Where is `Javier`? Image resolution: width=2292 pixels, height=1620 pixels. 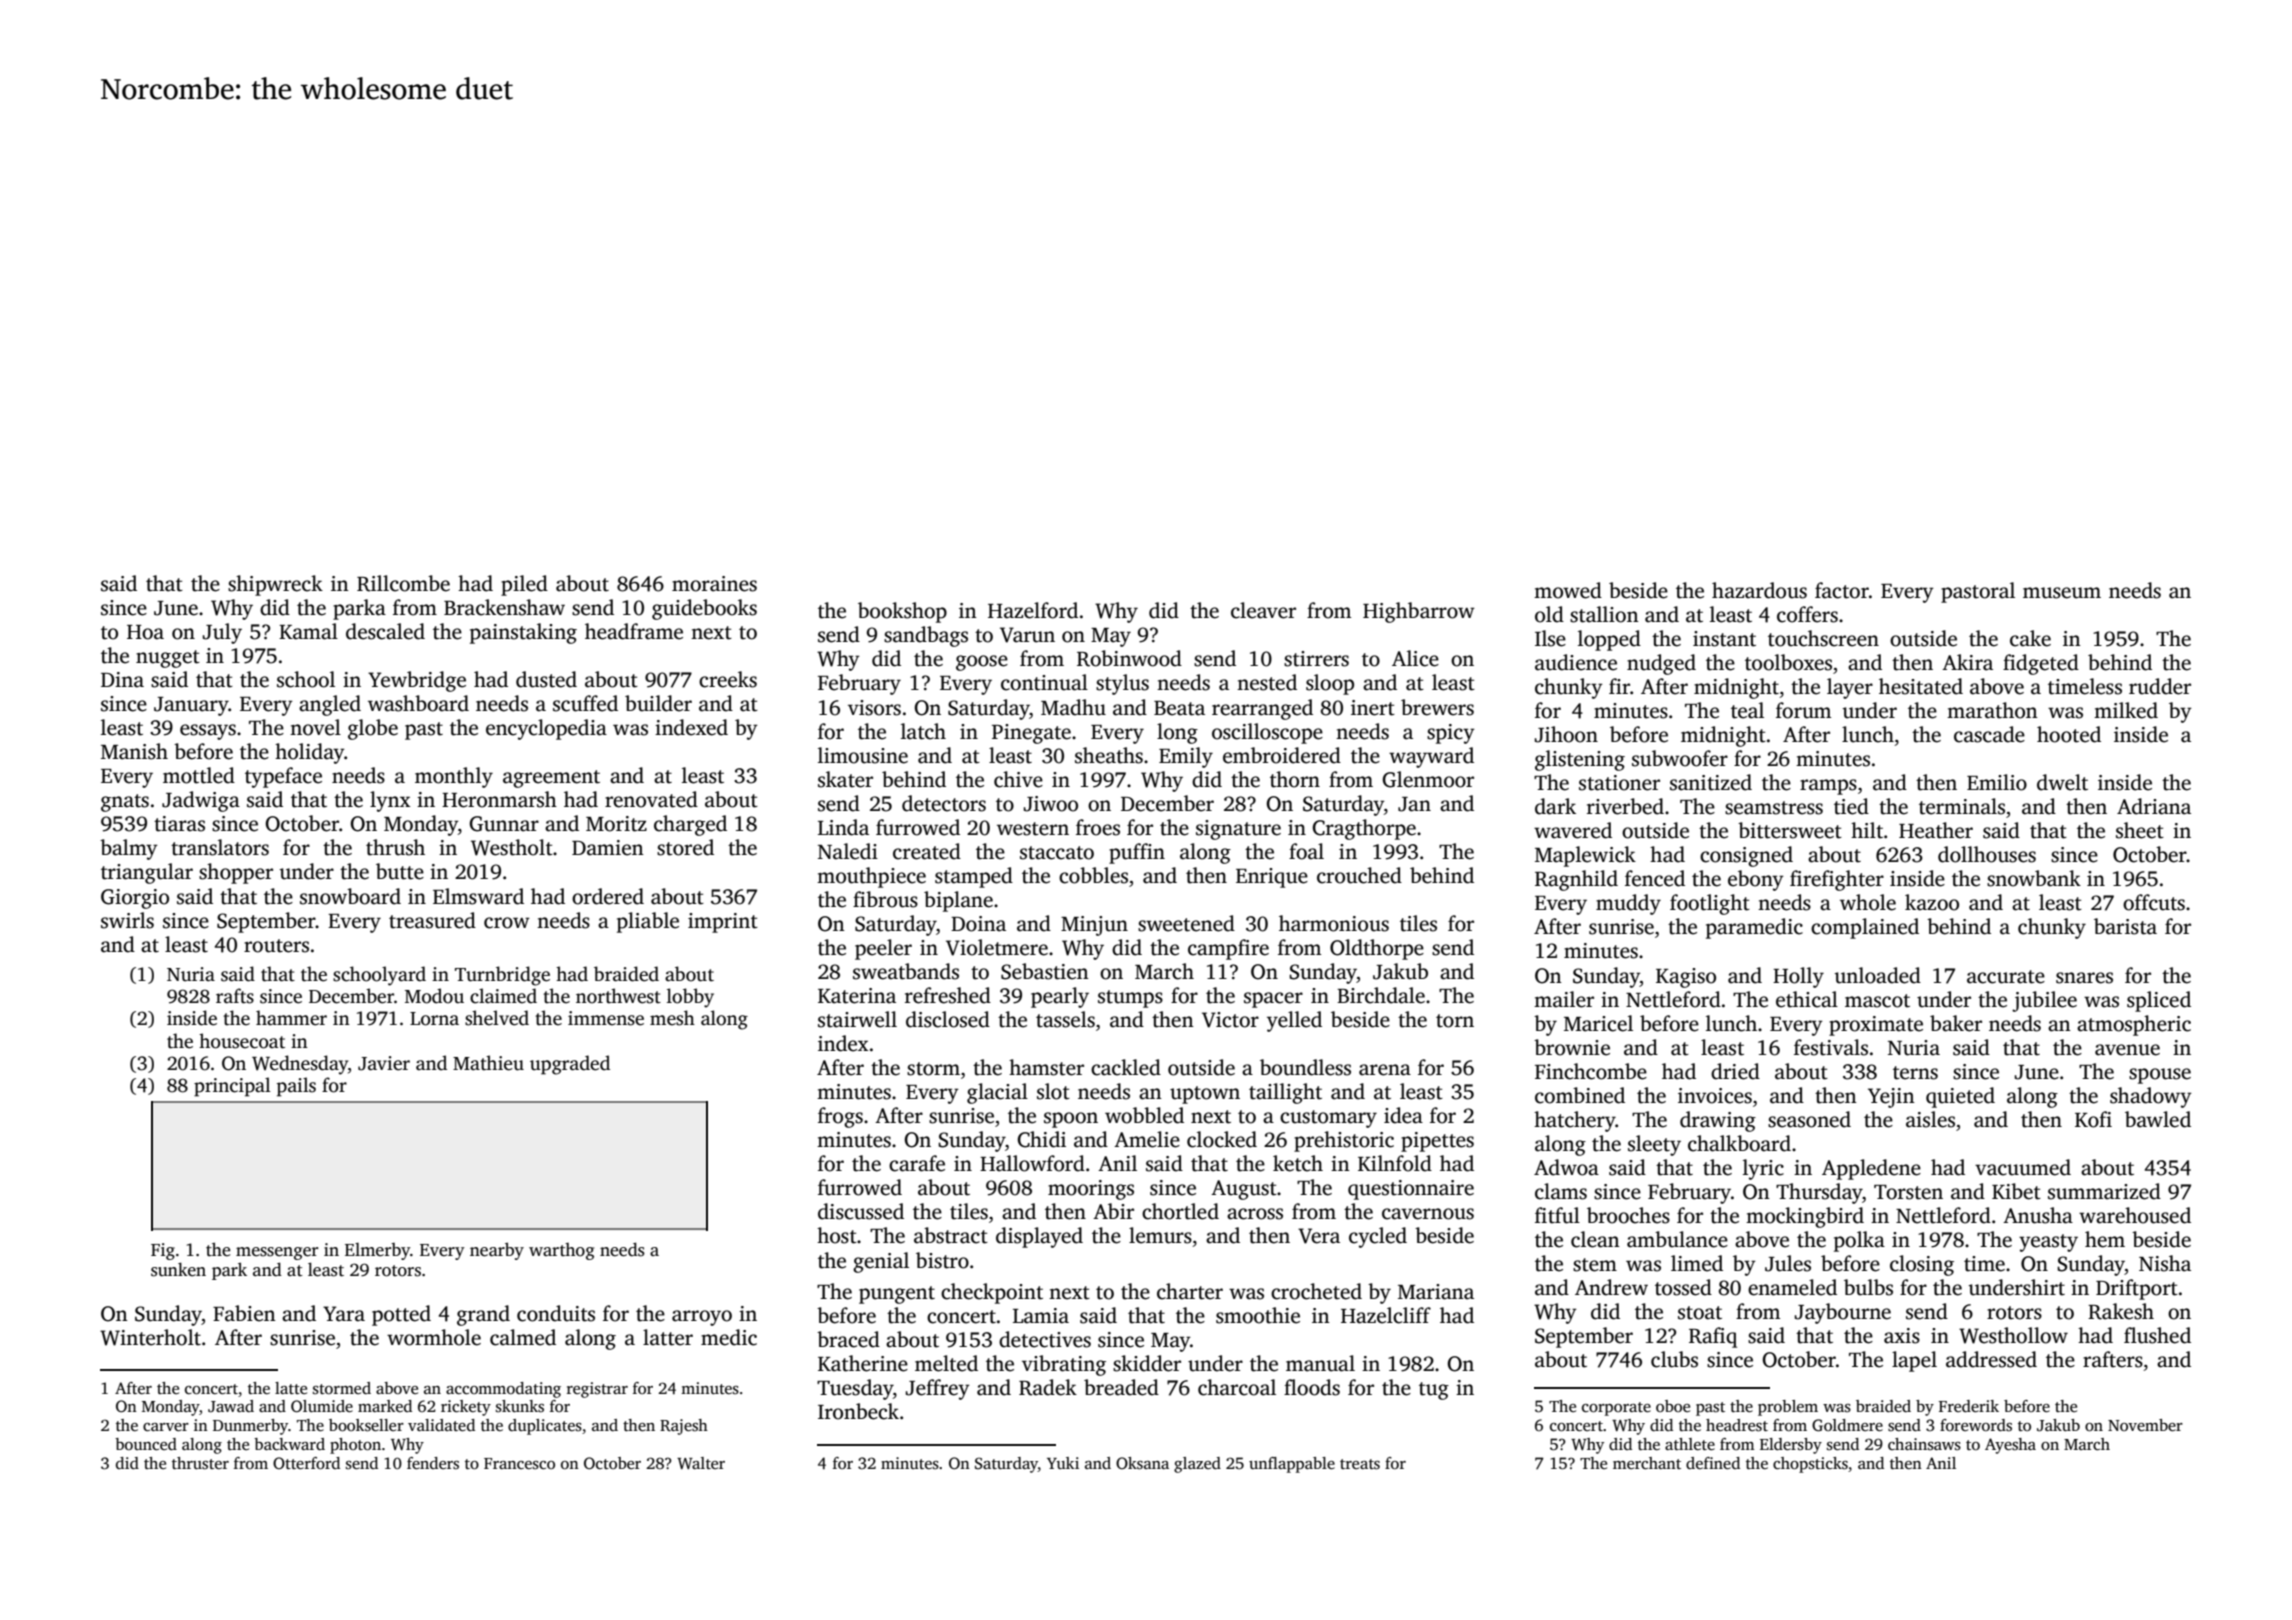 Javier is located at coordinates (384, 1063).
